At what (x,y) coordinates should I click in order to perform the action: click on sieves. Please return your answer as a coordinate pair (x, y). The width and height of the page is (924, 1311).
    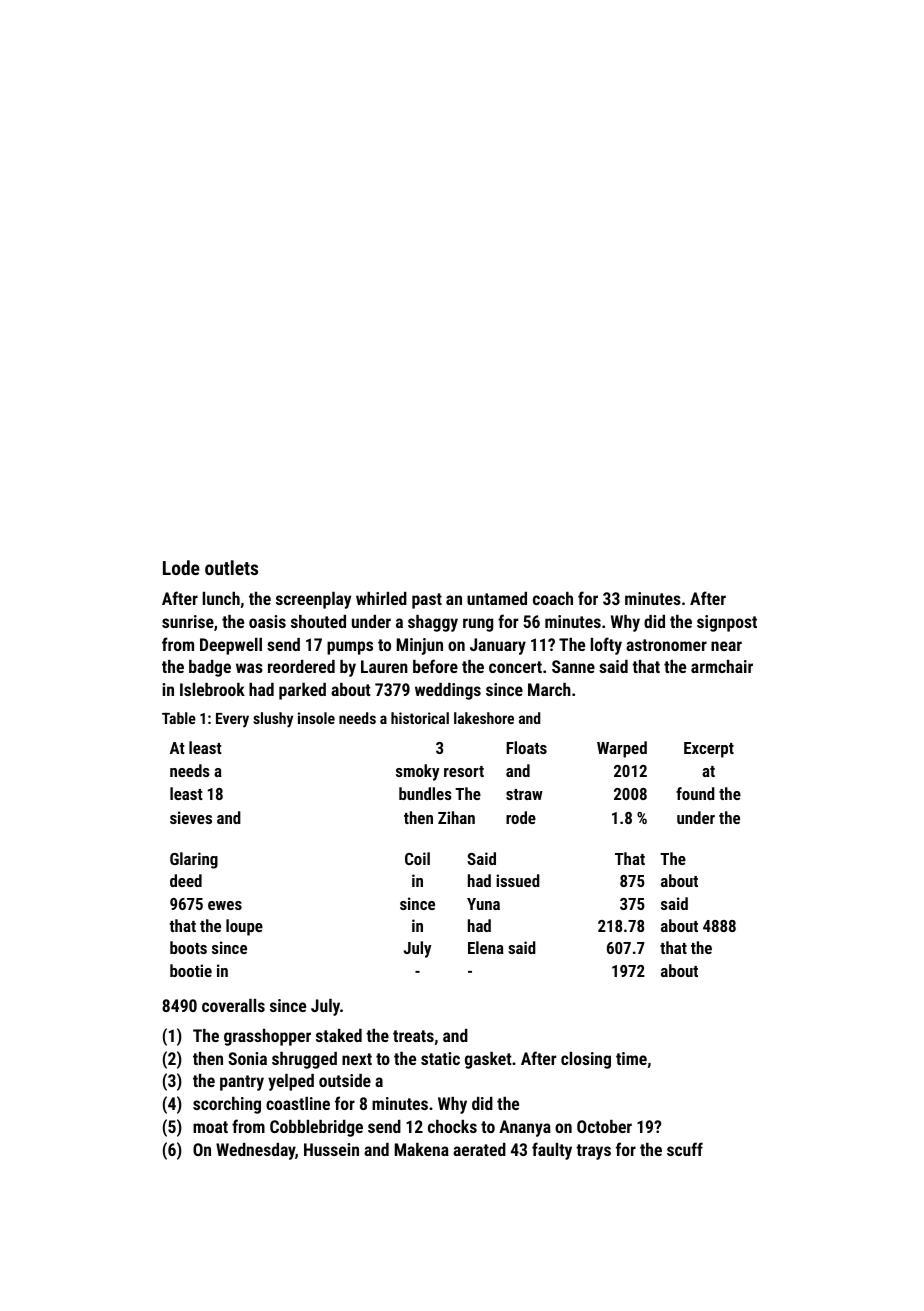
    Looking at the image, I should click on (191, 817).
